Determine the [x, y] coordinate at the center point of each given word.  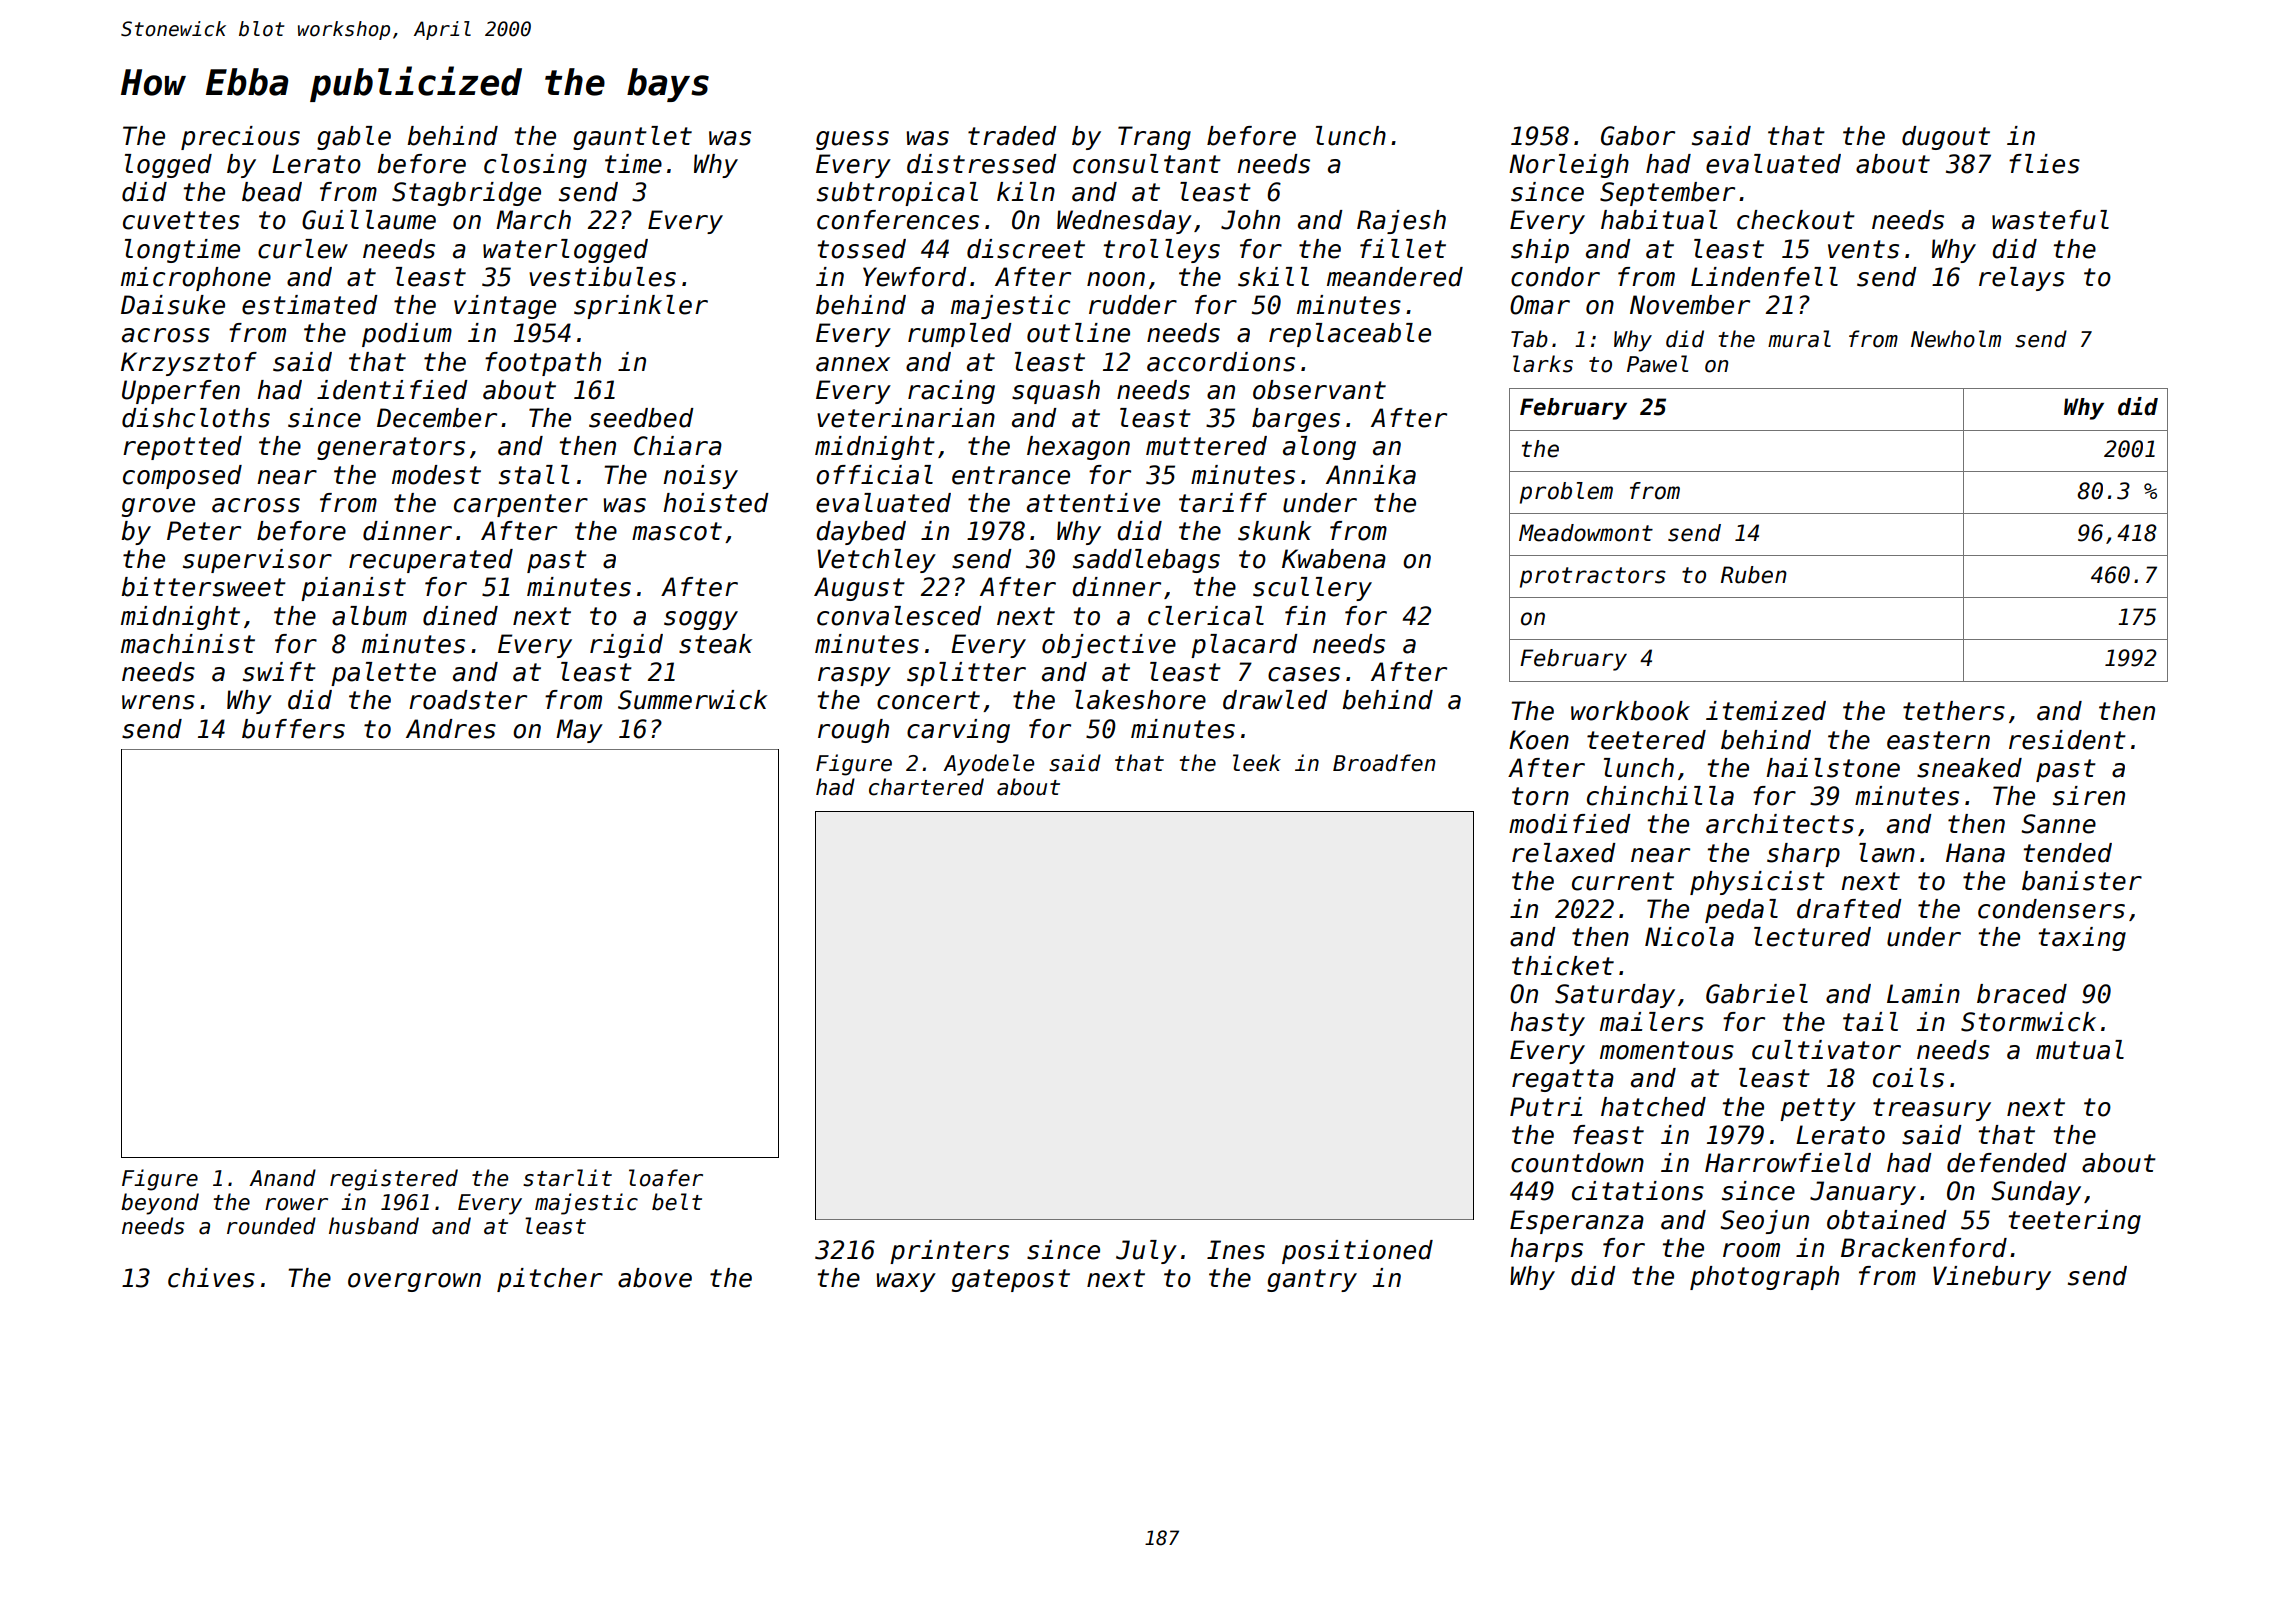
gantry [1312, 1280]
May [579, 731]
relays [2022, 279]
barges [1296, 420]
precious [240, 138]
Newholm [1956, 339]
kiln [1026, 191]
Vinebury [1992, 1278]
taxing [2082, 939]
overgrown [414, 1282]
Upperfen [181, 392]
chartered [926, 787]
